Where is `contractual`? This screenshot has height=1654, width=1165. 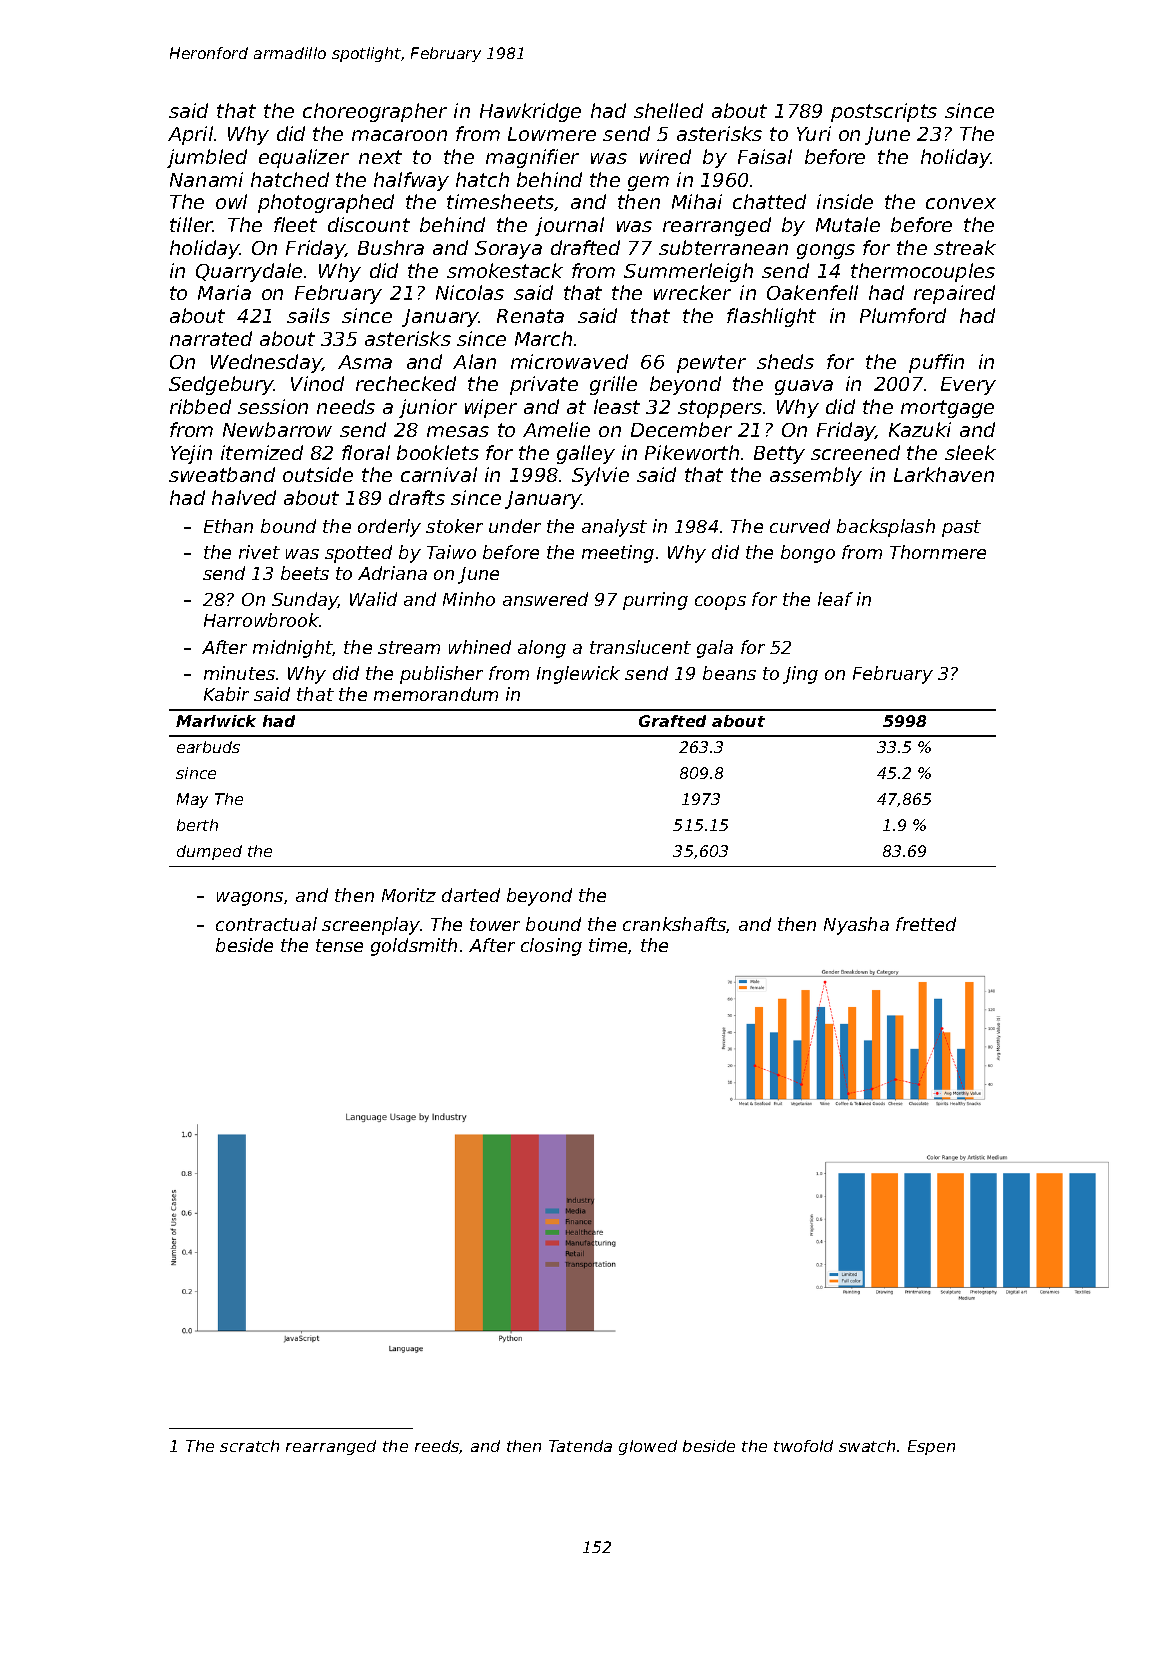 contractual is located at coordinates (266, 924).
